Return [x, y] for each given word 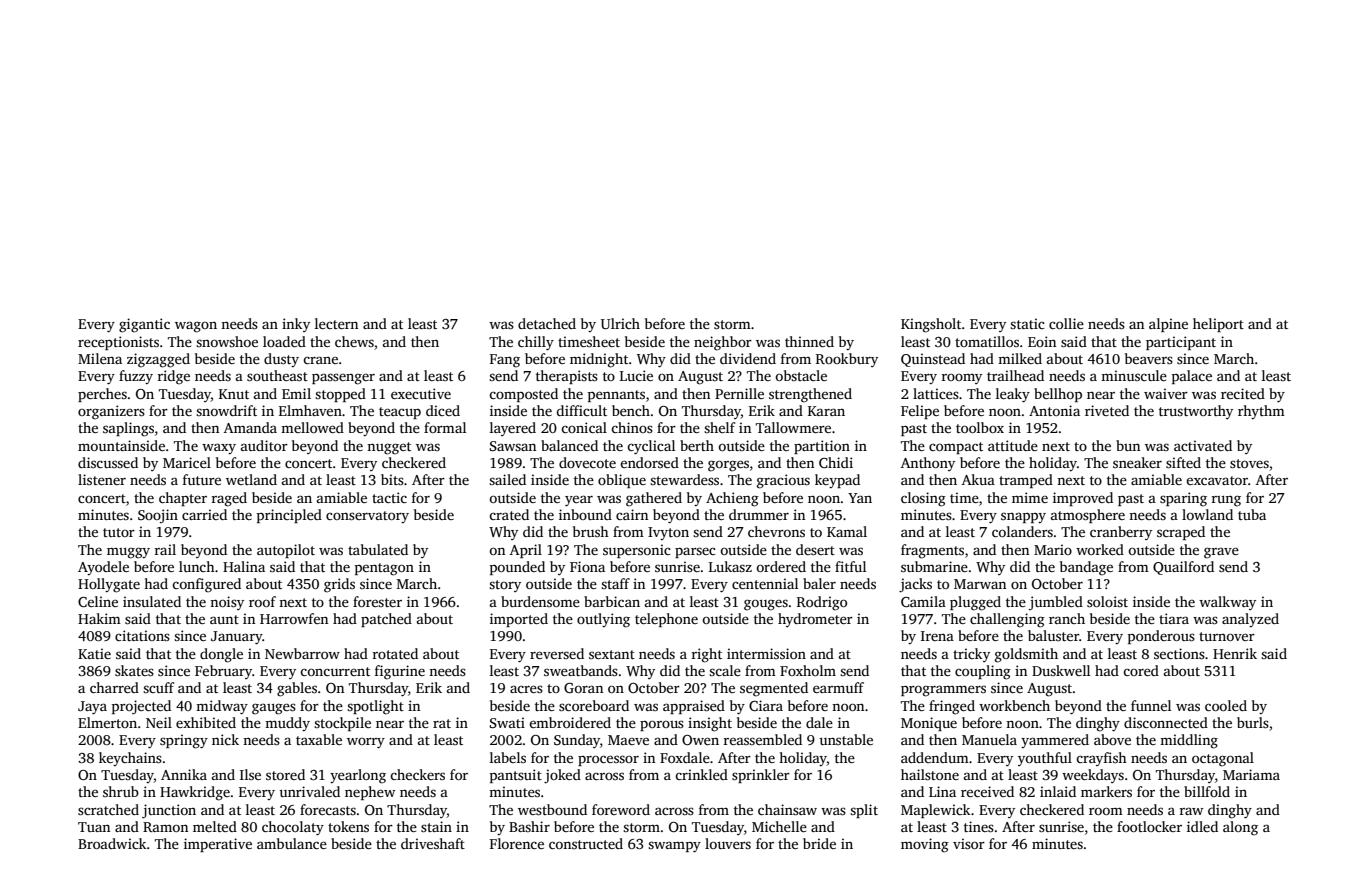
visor [969, 843]
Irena [937, 636]
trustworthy [1196, 412]
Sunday [577, 741]
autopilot [286, 551]
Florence [517, 843]
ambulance [292, 843]
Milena [100, 358]
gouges [766, 605]
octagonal [1223, 759]
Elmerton [107, 722]
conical [584, 427]
